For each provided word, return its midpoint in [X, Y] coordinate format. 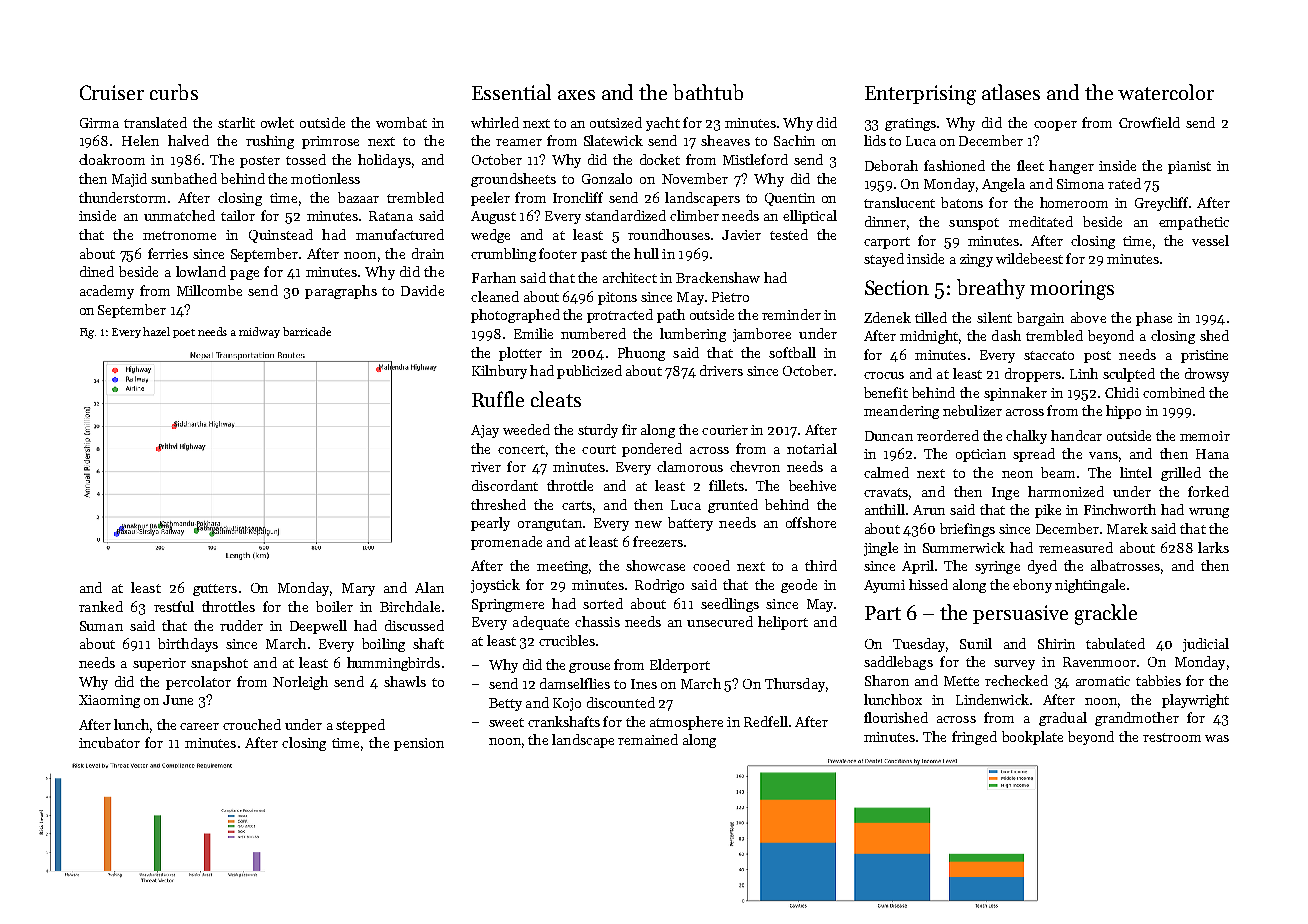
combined [1174, 392]
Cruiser [112, 92]
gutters [215, 590]
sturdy [598, 431]
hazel [156, 331]
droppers [1033, 375]
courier [725, 430]
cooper [1055, 126]
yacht [663, 124]
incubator [109, 742]
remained [648, 739]
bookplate [1032, 738]
